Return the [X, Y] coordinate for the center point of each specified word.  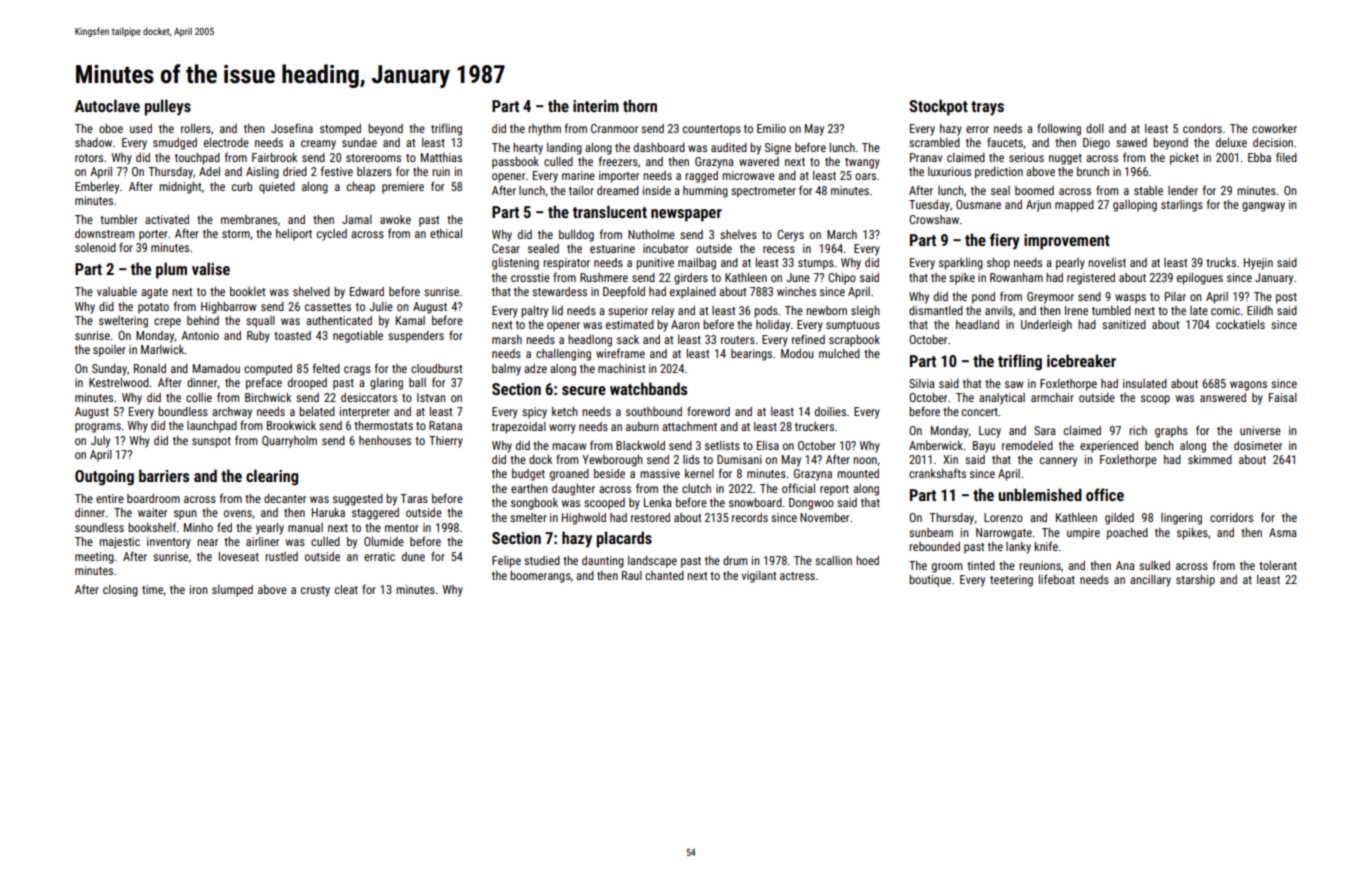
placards [624, 539]
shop [998, 264]
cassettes [328, 307]
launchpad [212, 427]
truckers [814, 426]
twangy [862, 163]
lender [1183, 190]
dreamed [618, 190]
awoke [395, 219]
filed [1286, 157]
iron [199, 589]
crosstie [530, 277]
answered [1223, 397]
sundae [359, 142]
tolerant [1278, 565]
